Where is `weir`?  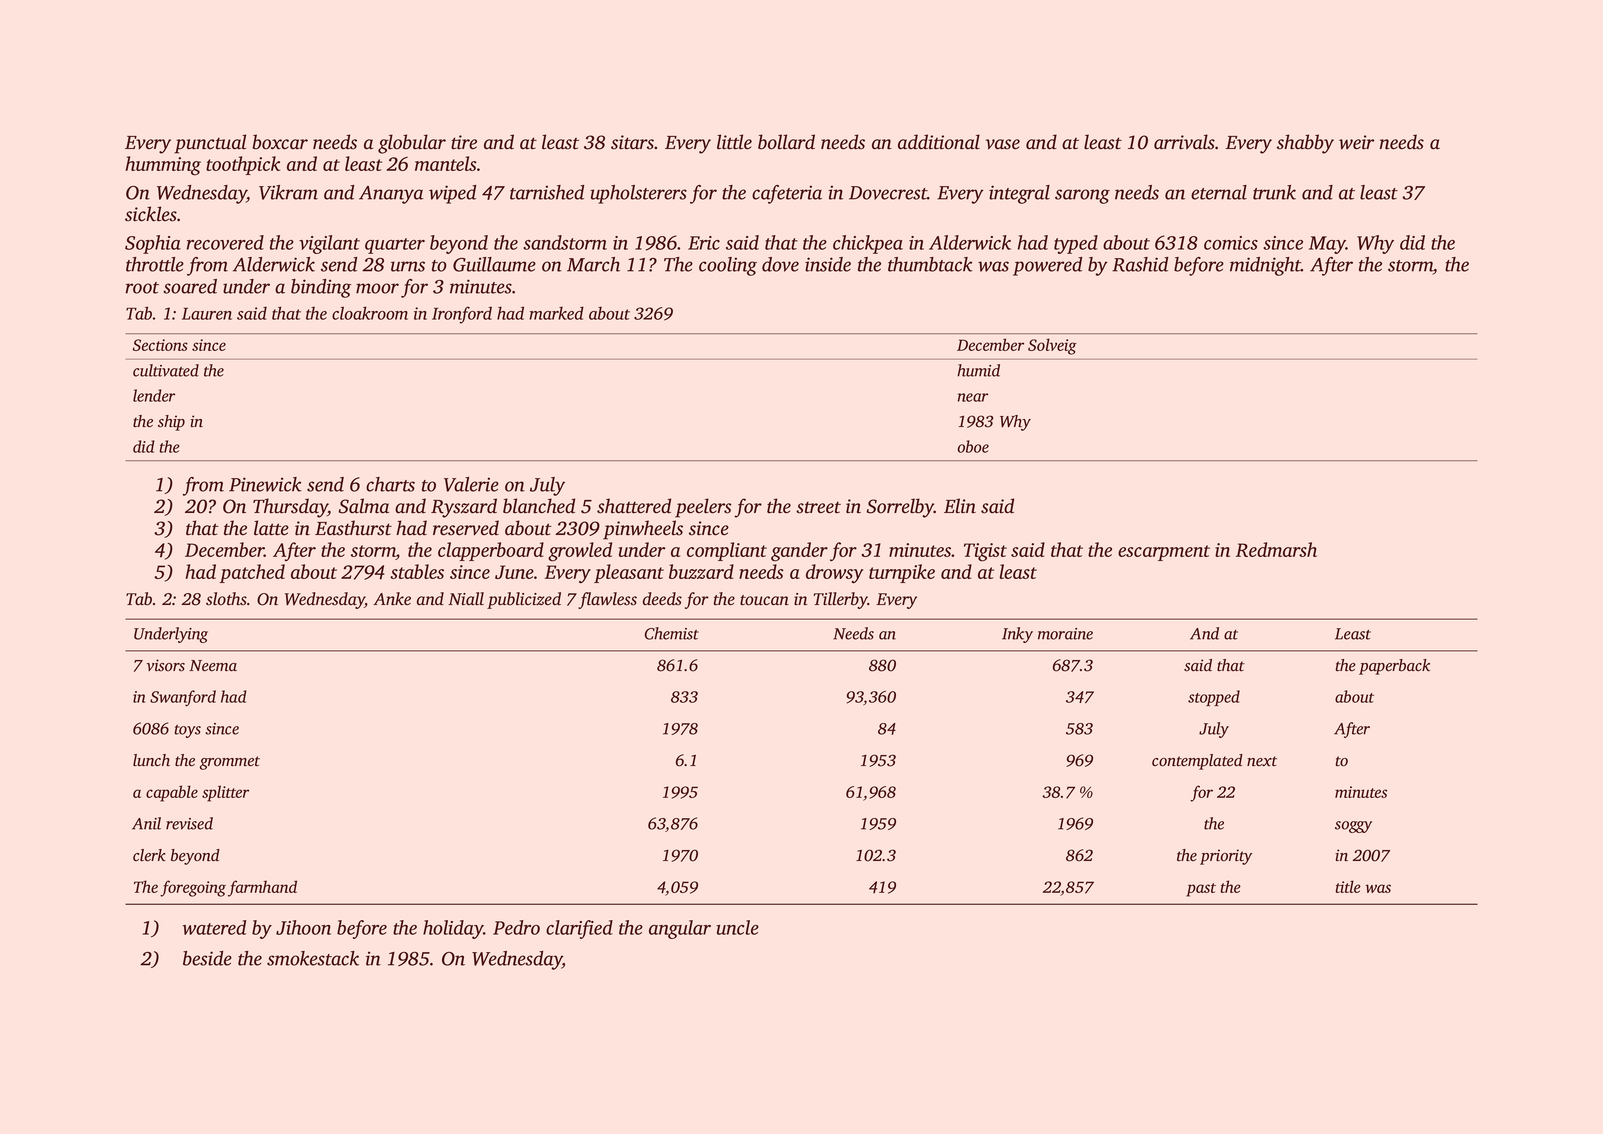 weir is located at coordinates (1356, 142).
